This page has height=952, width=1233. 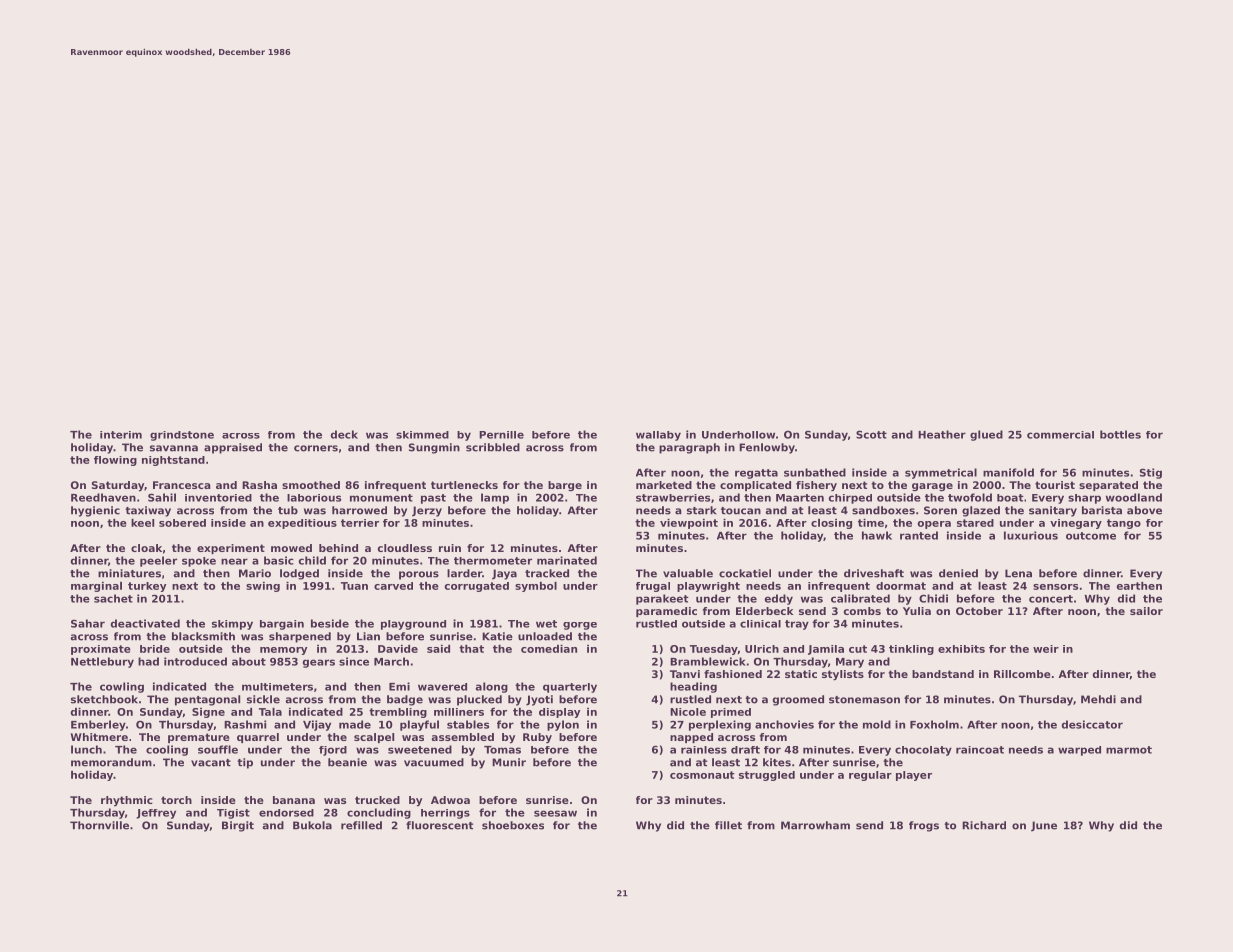 I want to click on denied, so click(x=958, y=573).
